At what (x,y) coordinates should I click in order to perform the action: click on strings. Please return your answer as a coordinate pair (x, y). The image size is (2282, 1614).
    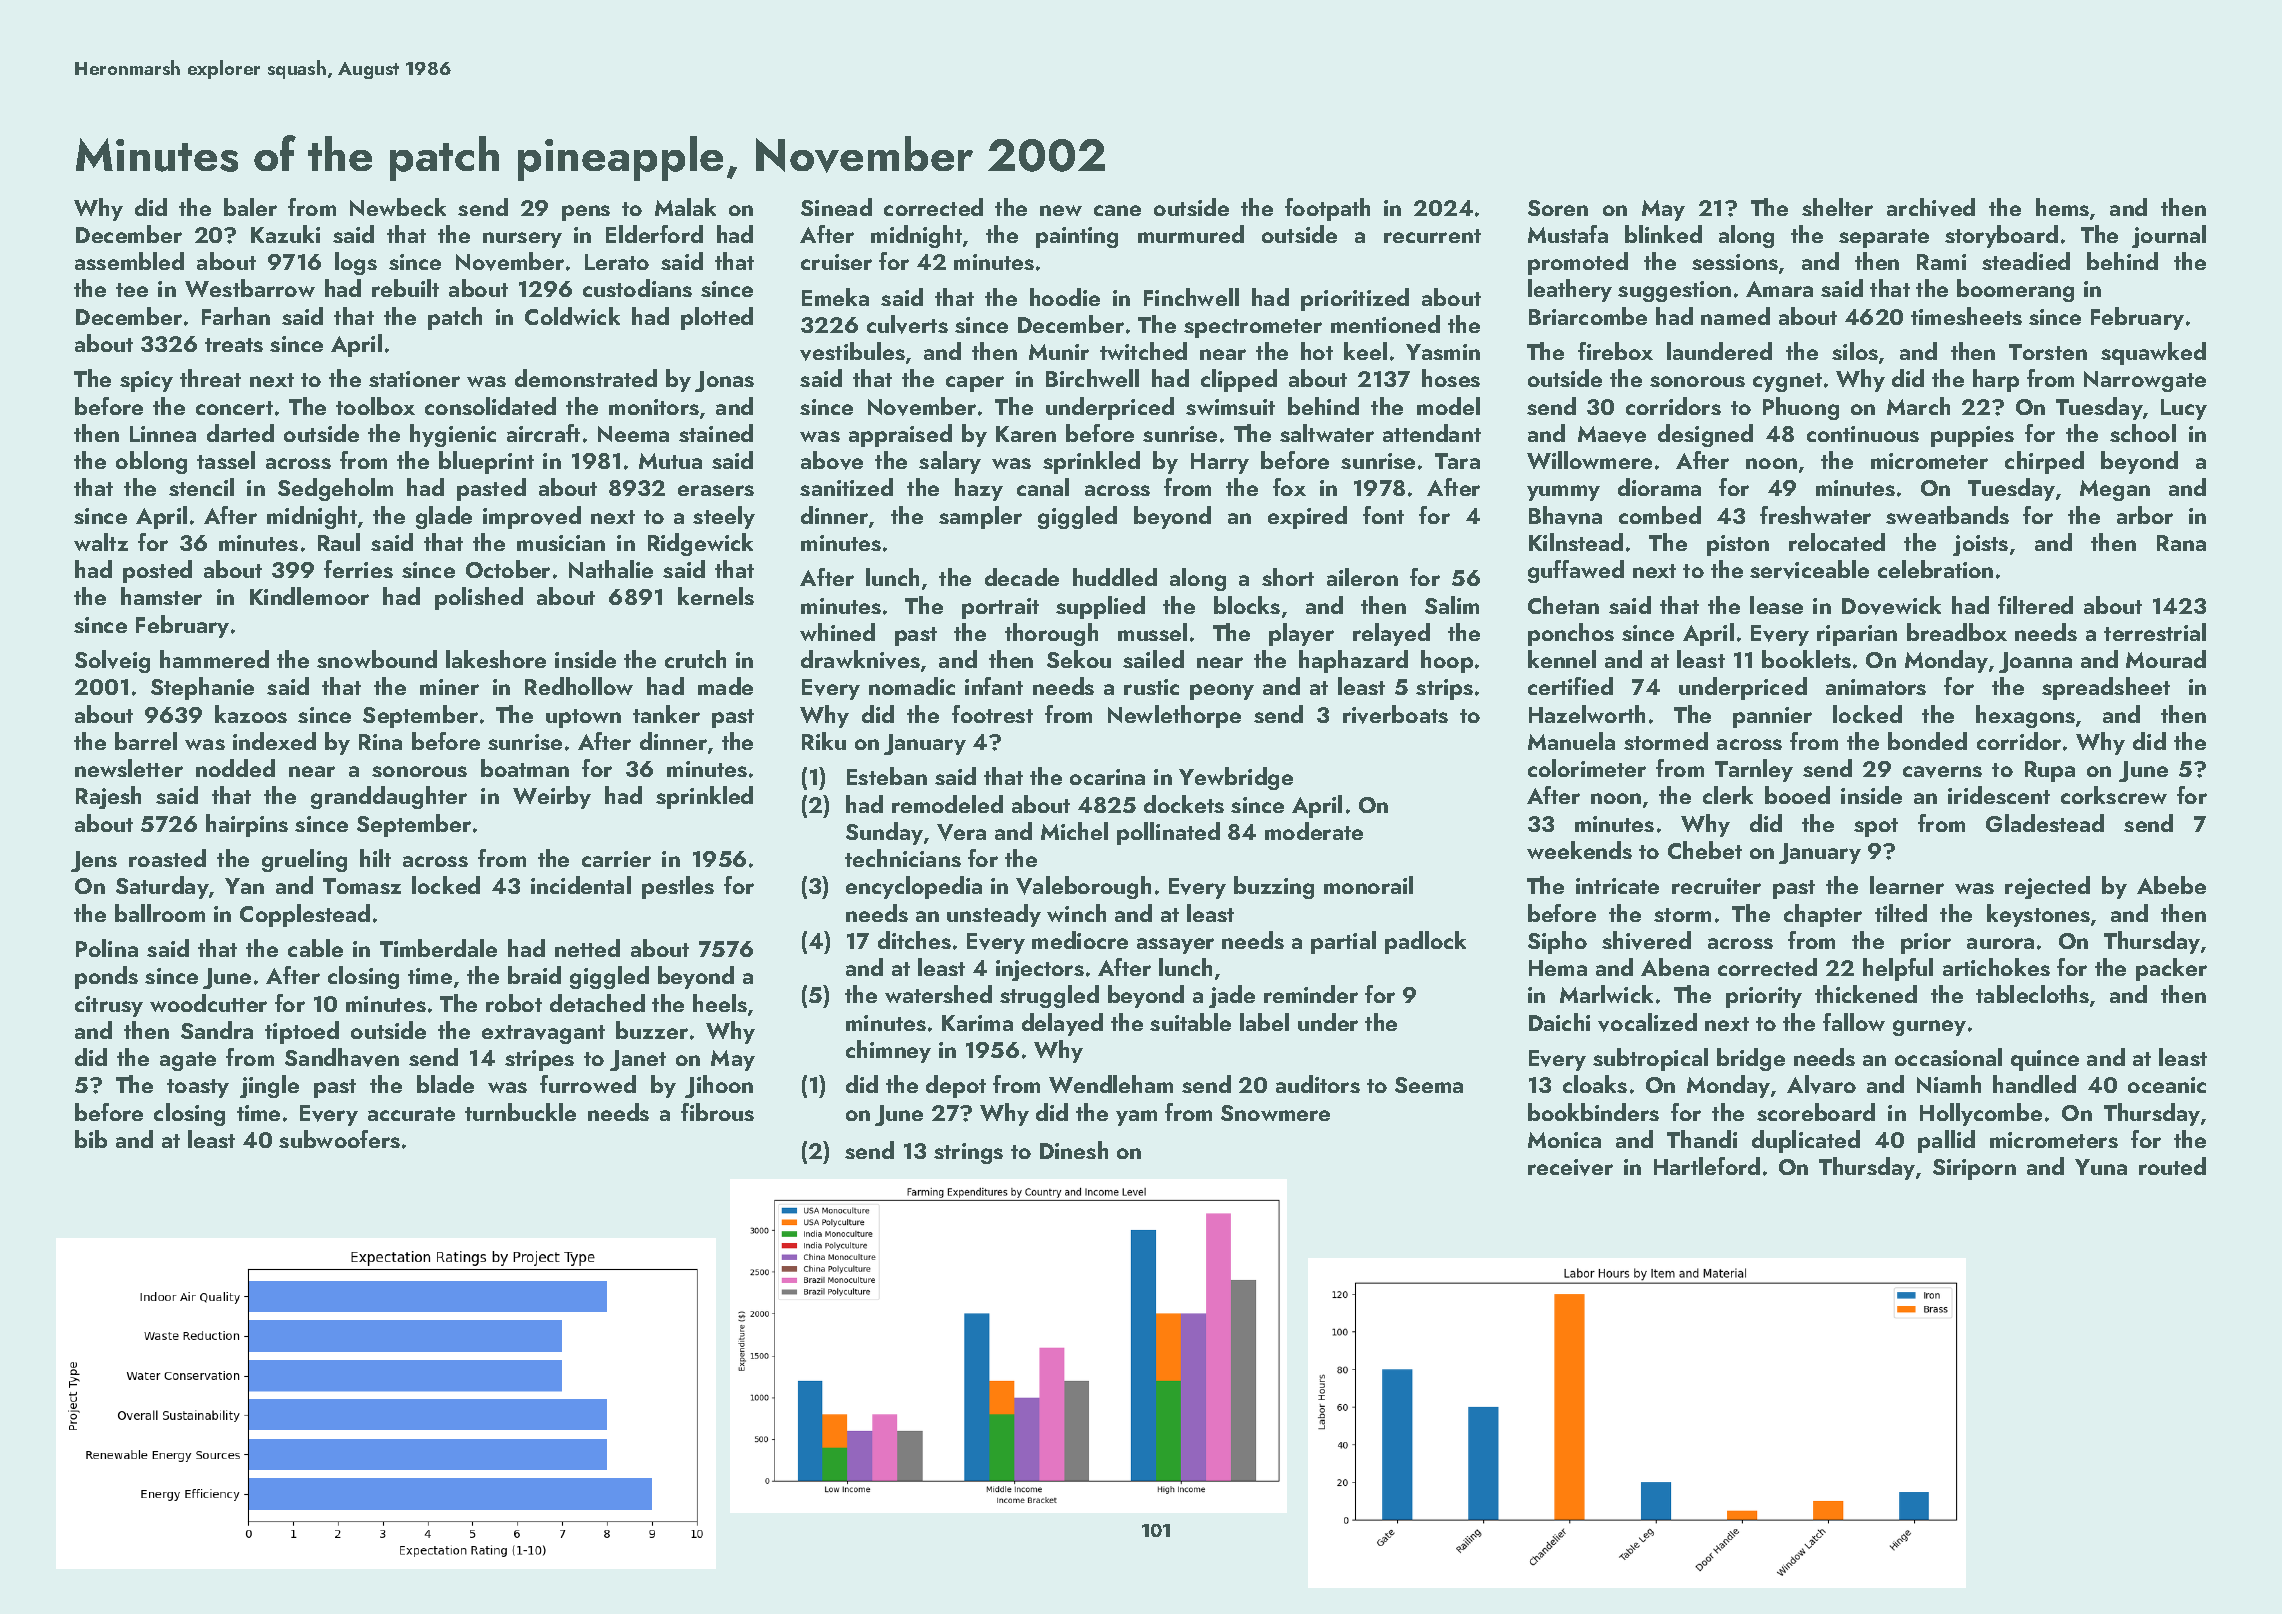
    Looking at the image, I should click on (968, 1153).
